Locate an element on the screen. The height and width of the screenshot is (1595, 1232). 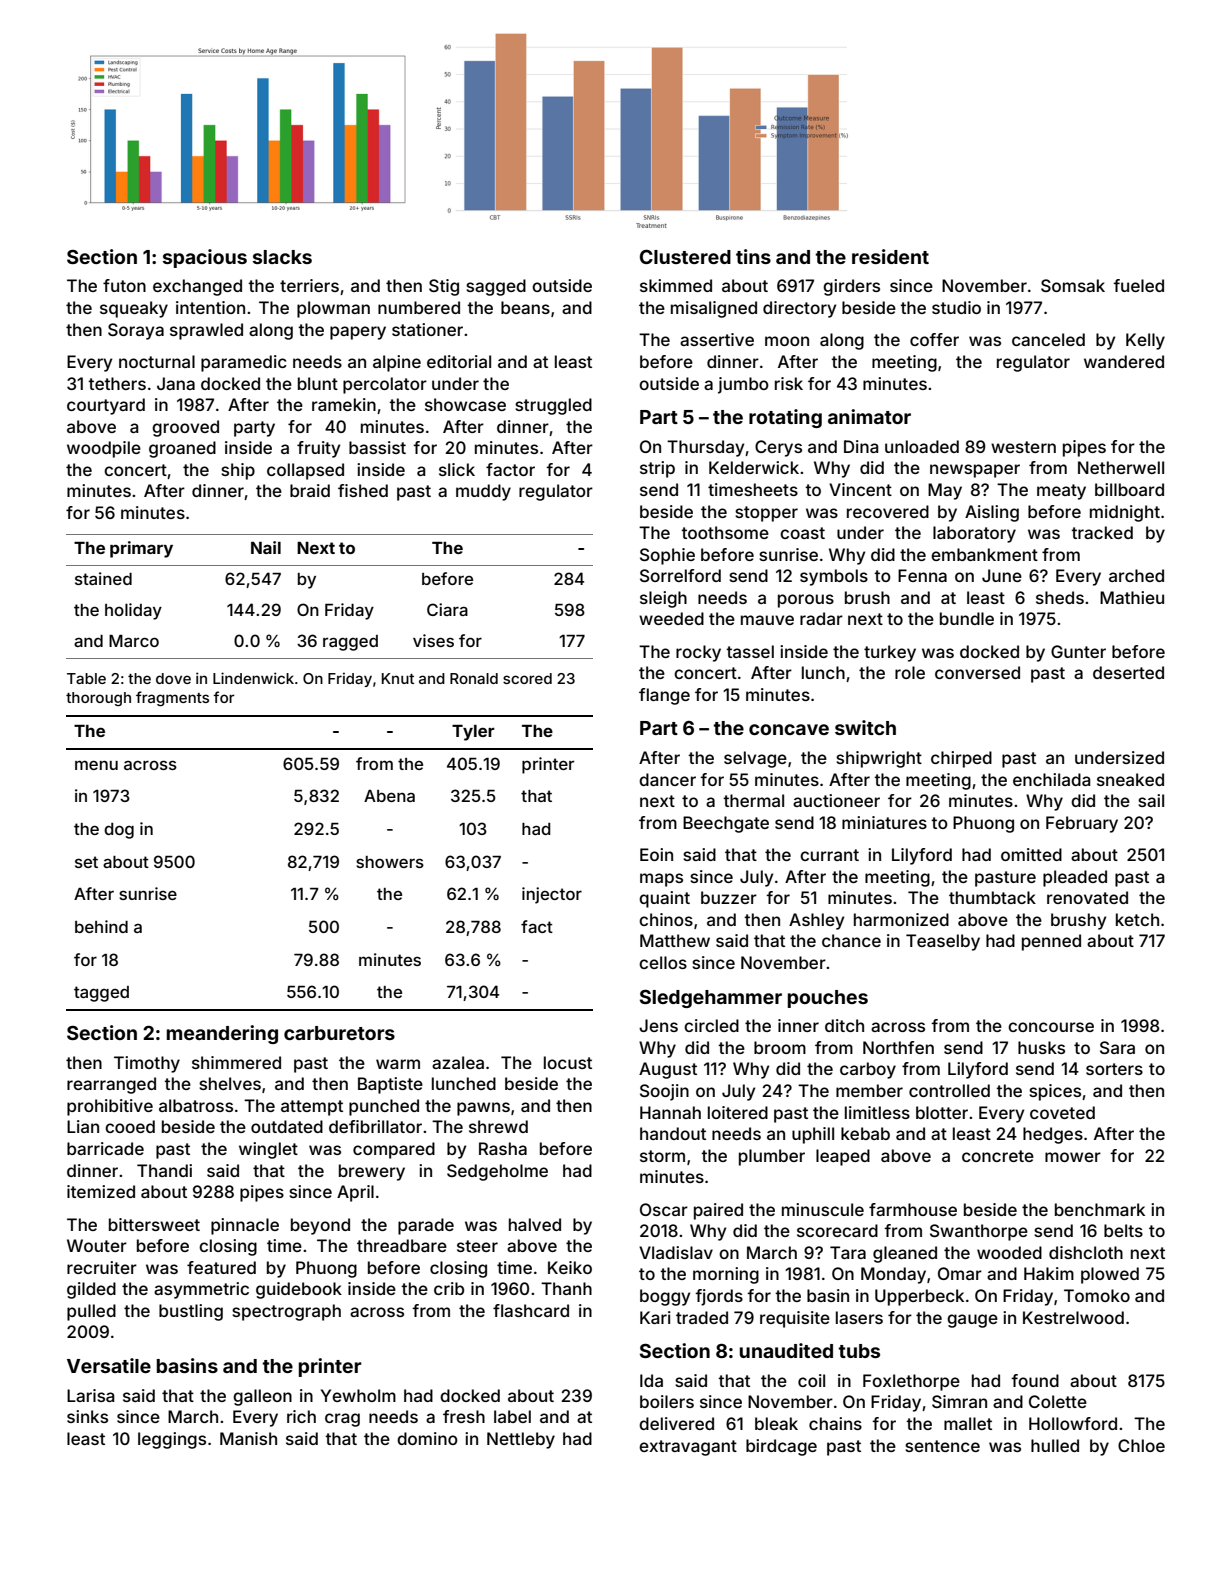
hedges is located at coordinates (1053, 1135).
